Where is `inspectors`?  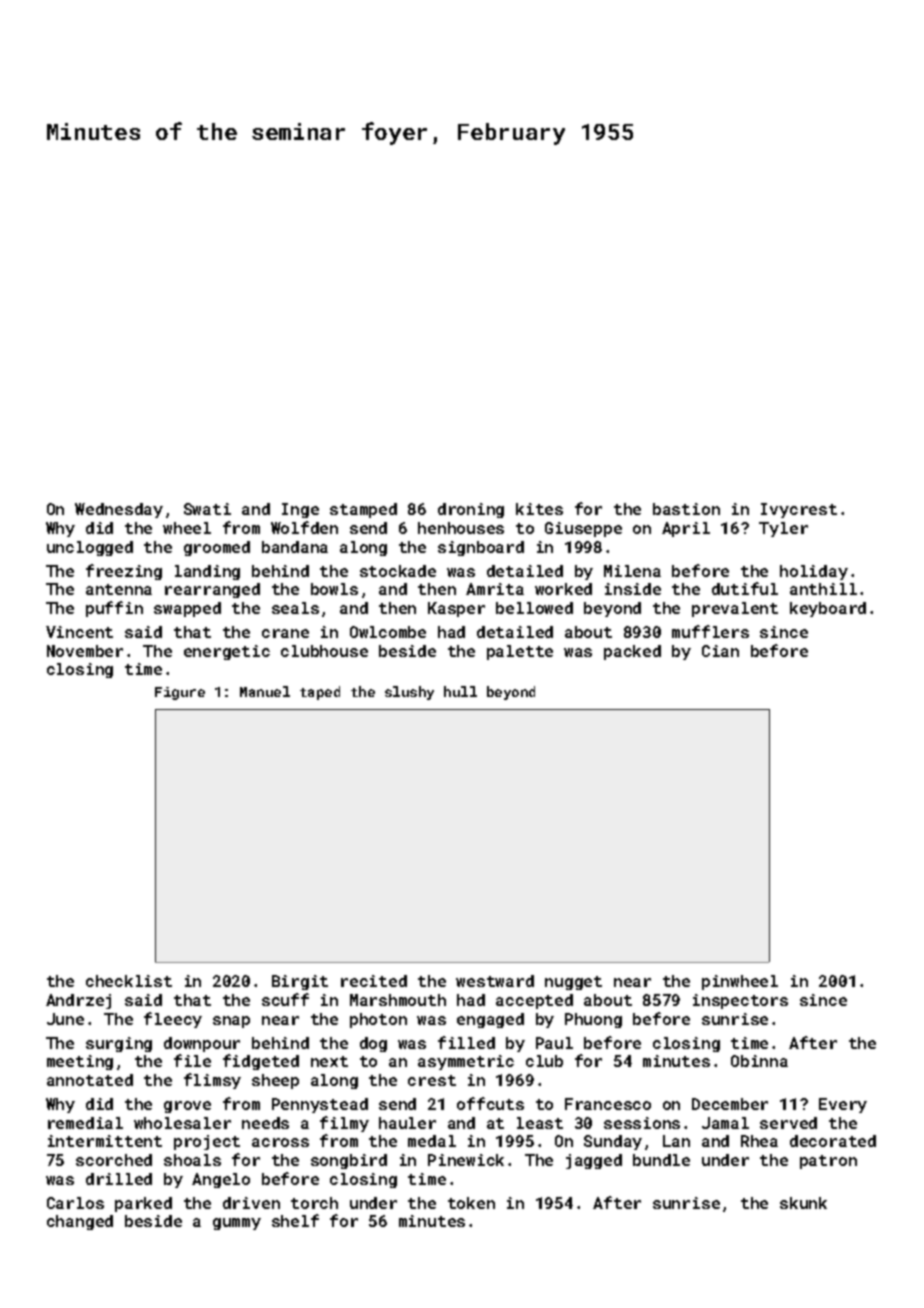
inspectors is located at coordinates (740, 1001).
